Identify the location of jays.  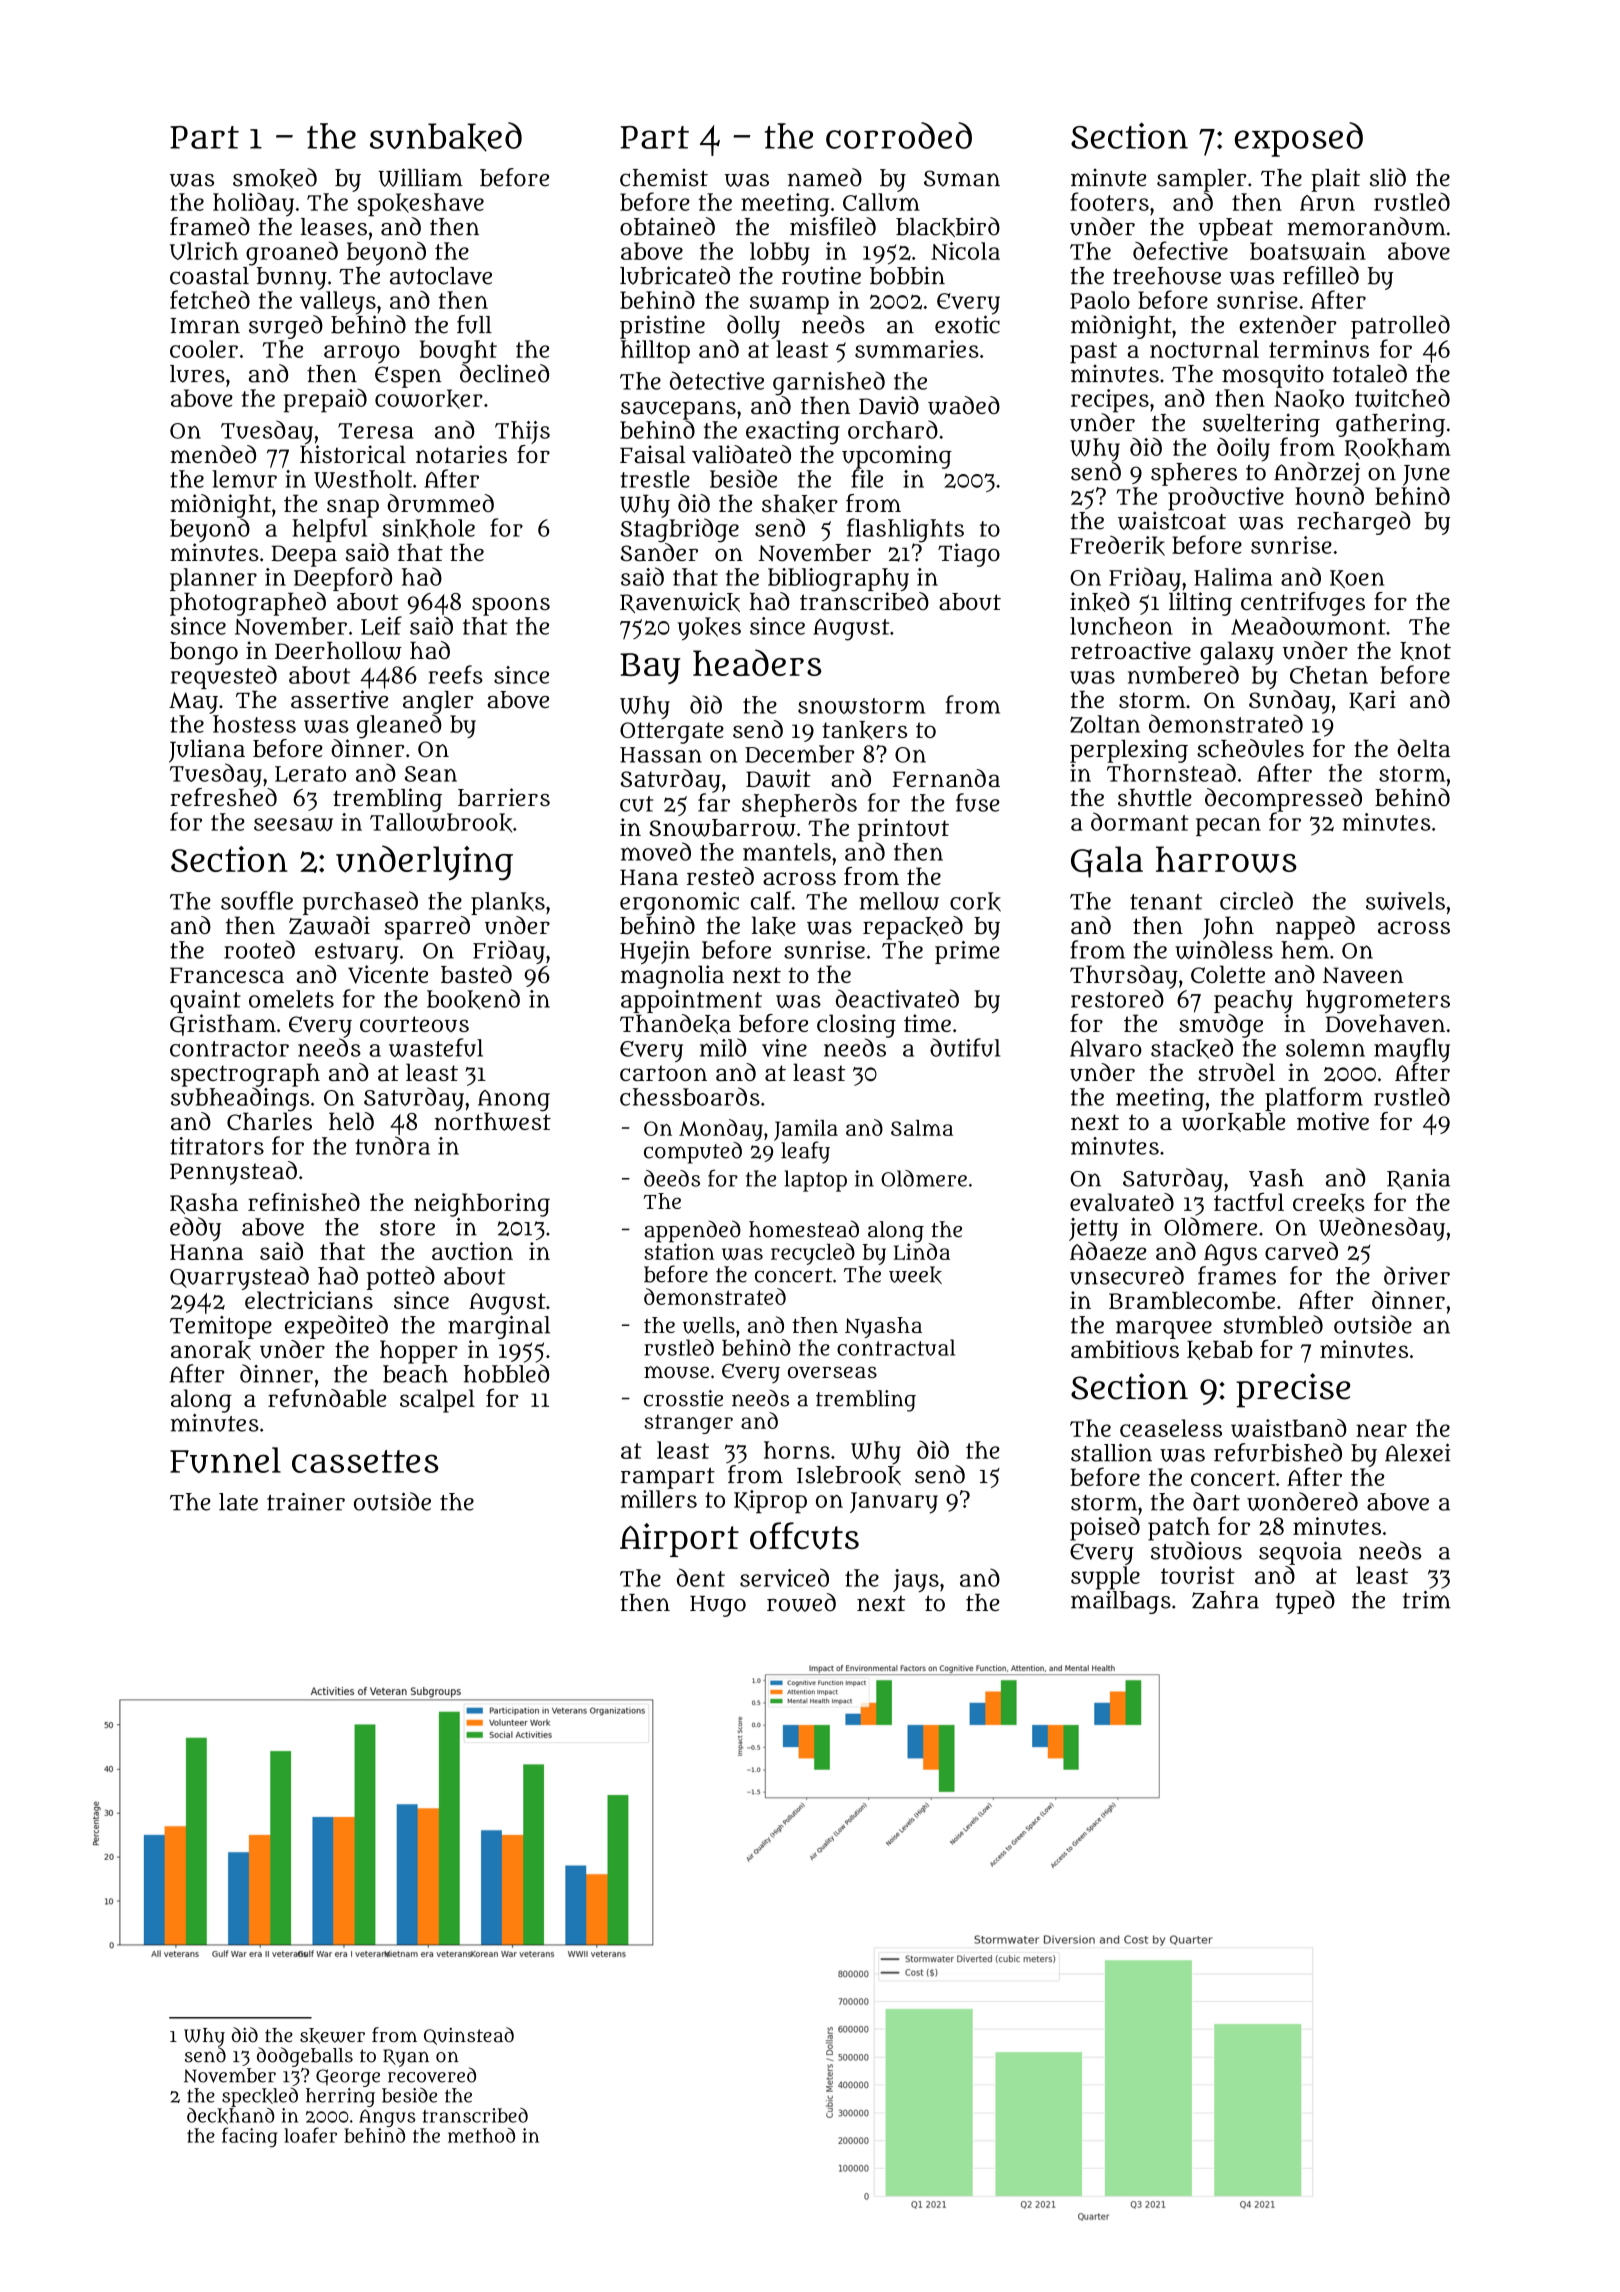
(916, 1580).
